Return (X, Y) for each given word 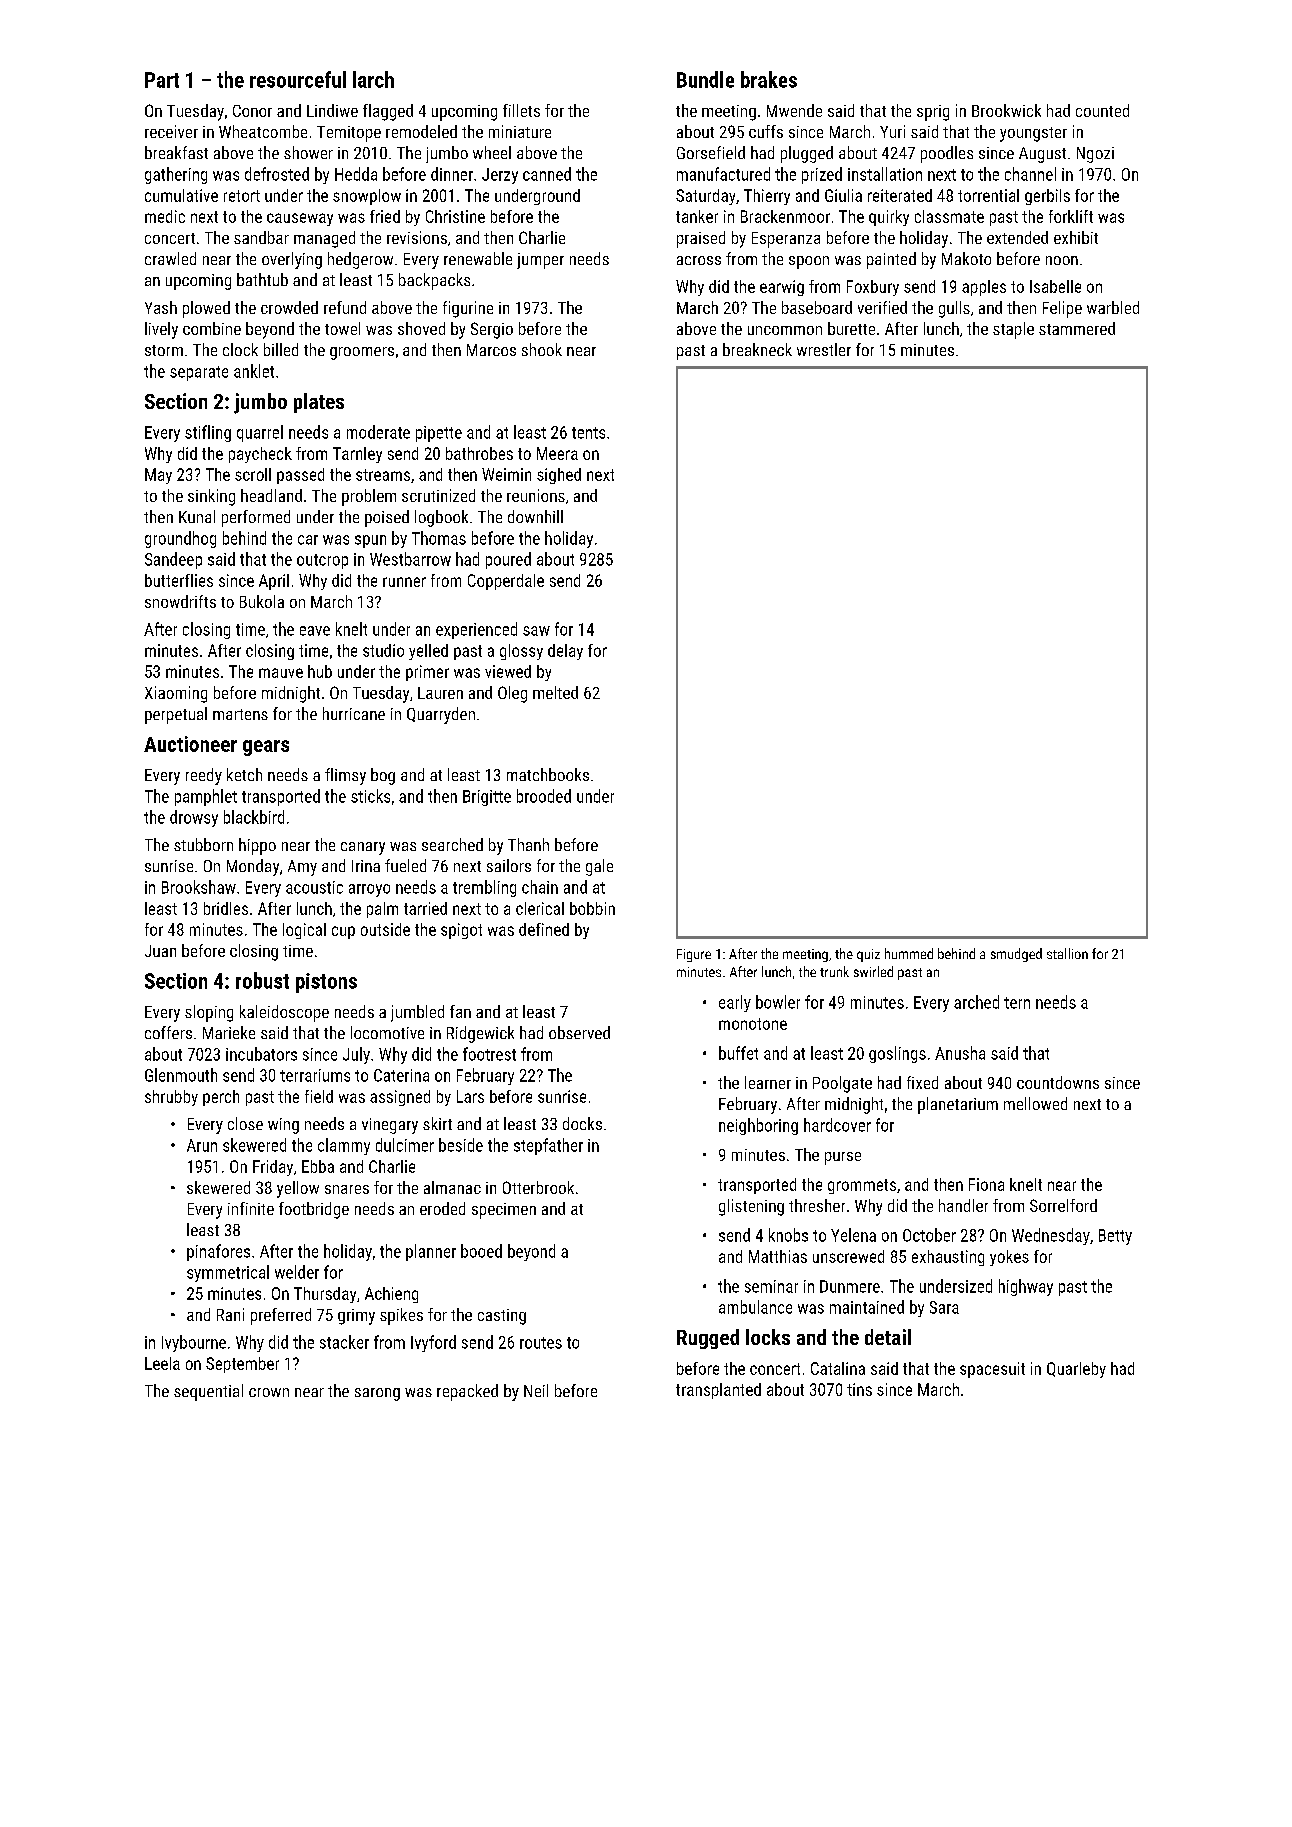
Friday (273, 1168)
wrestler (824, 349)
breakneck (757, 349)
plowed (206, 309)
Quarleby (1076, 1370)
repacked (467, 1392)
